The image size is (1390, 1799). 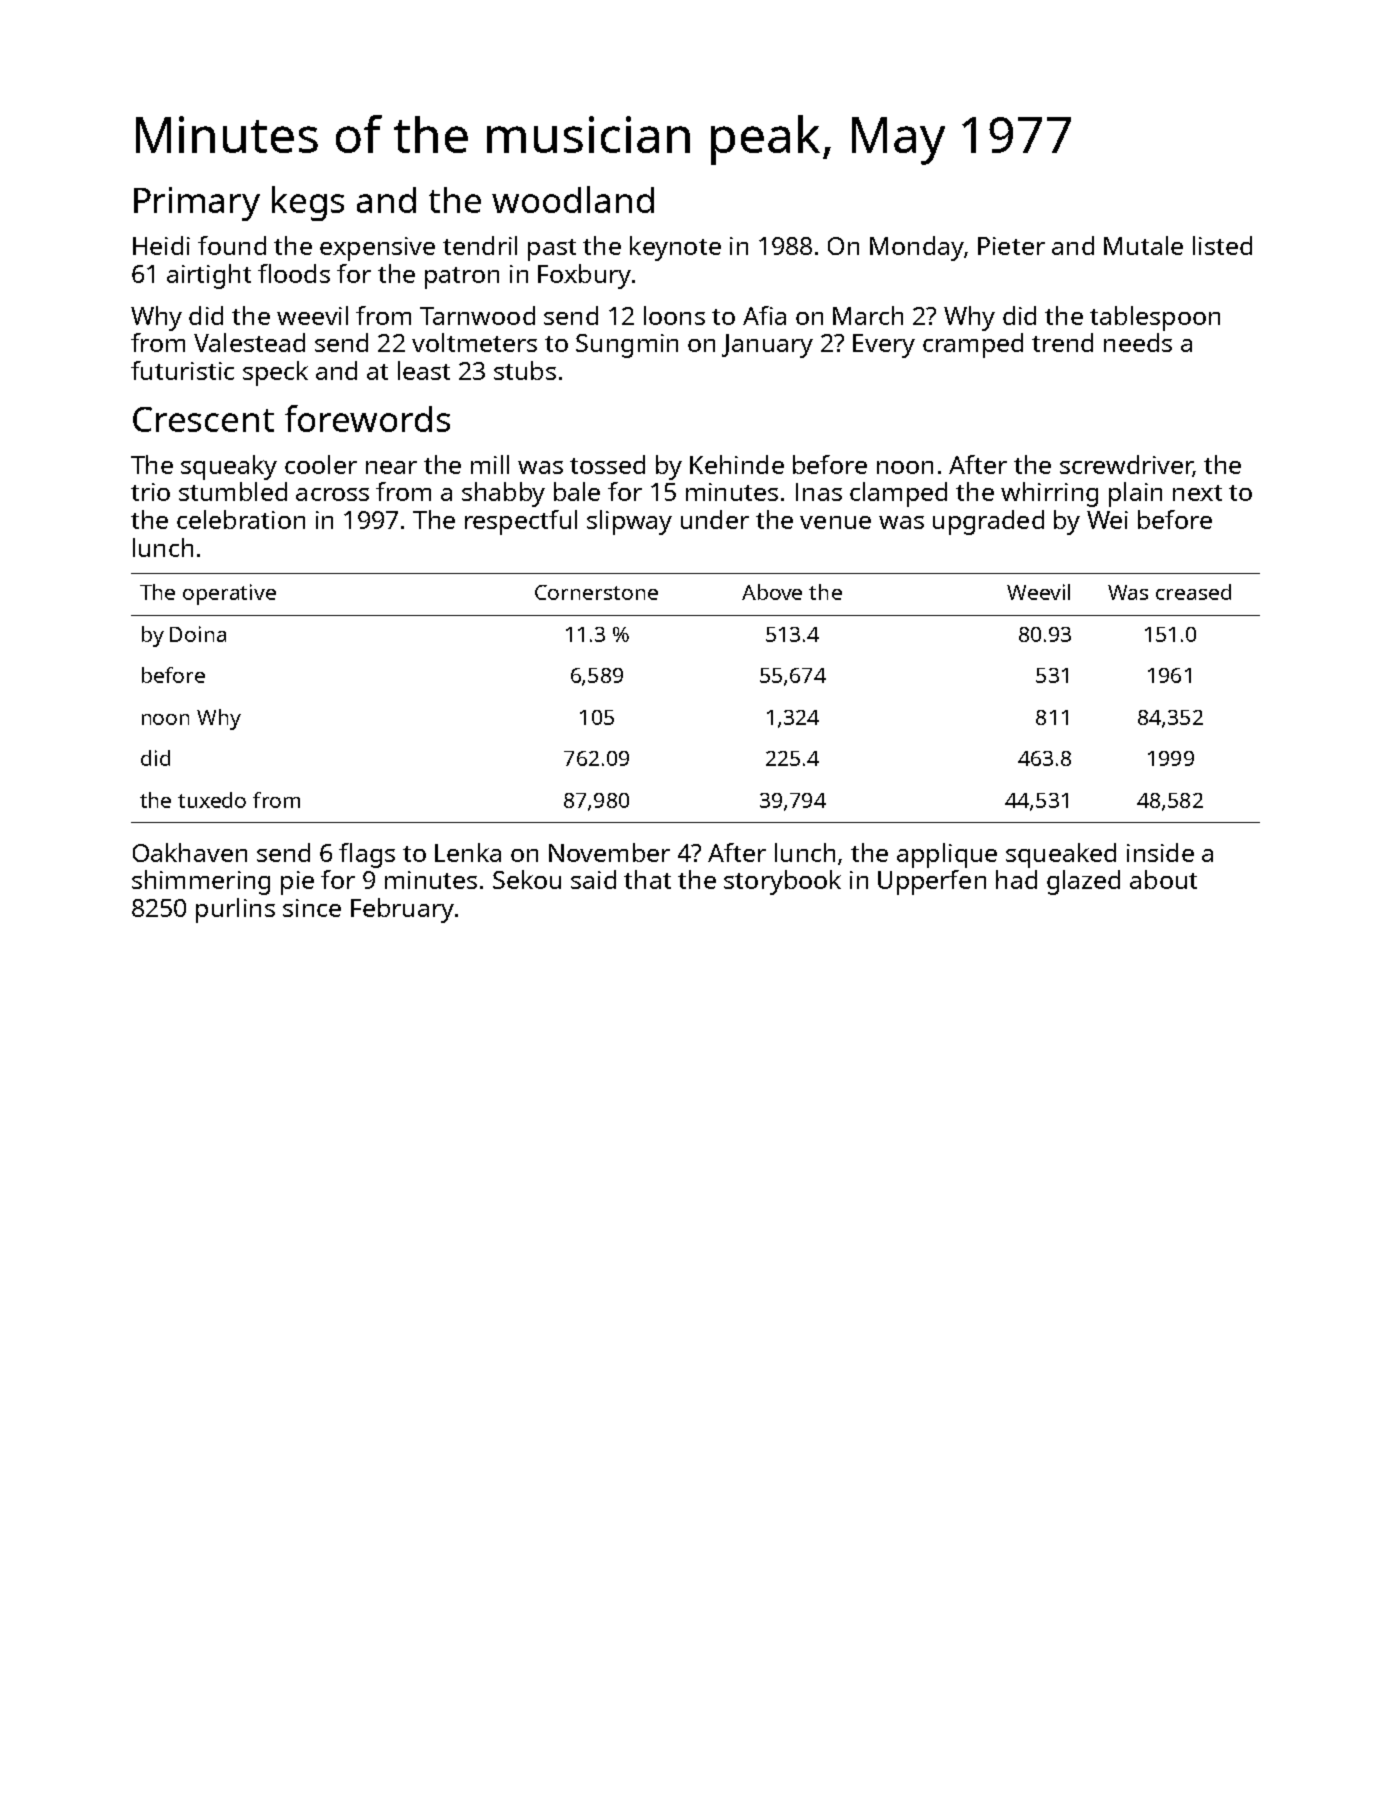 I want to click on Wei, so click(x=1107, y=520).
